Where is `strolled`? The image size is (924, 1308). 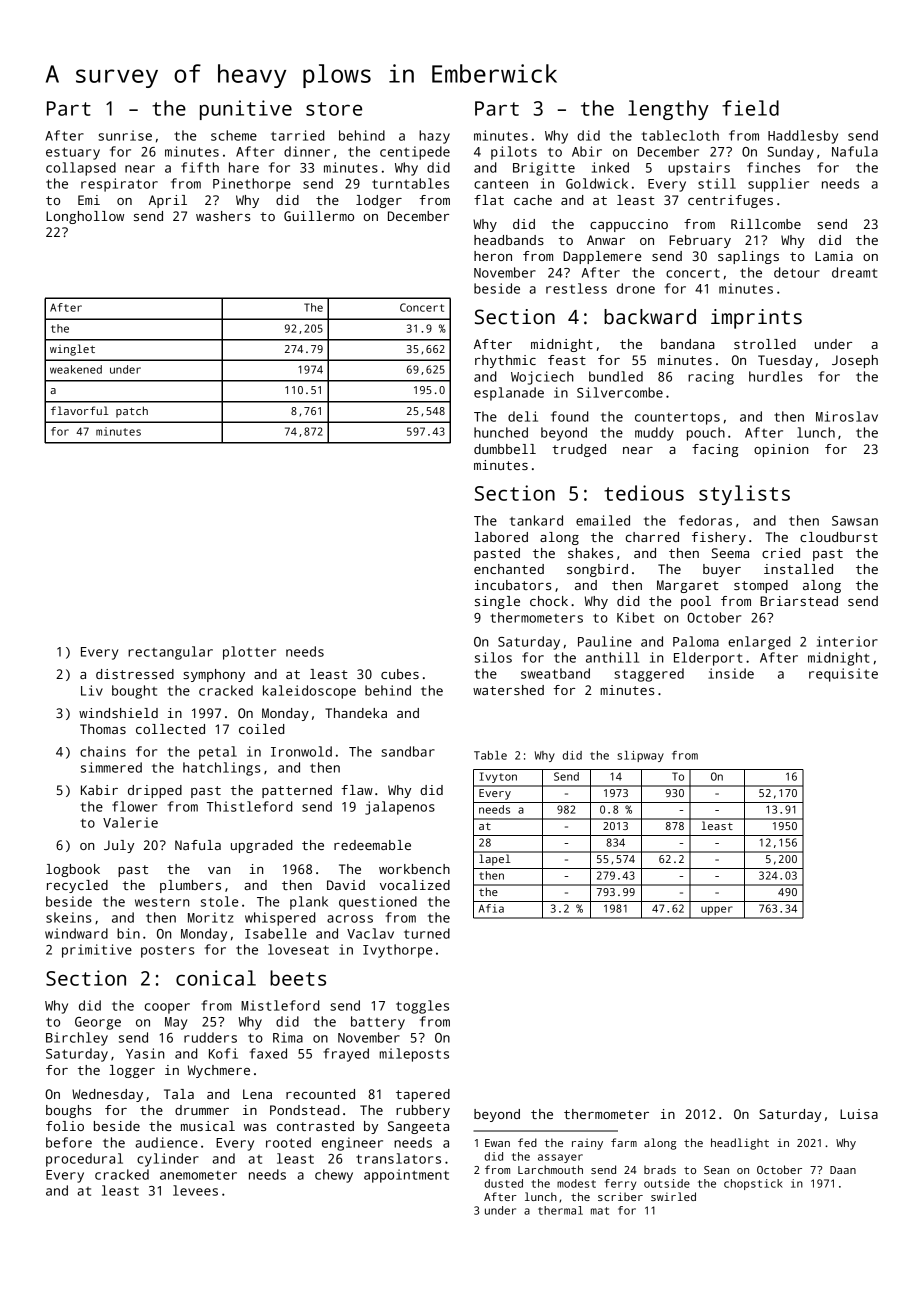 strolled is located at coordinates (765, 344).
